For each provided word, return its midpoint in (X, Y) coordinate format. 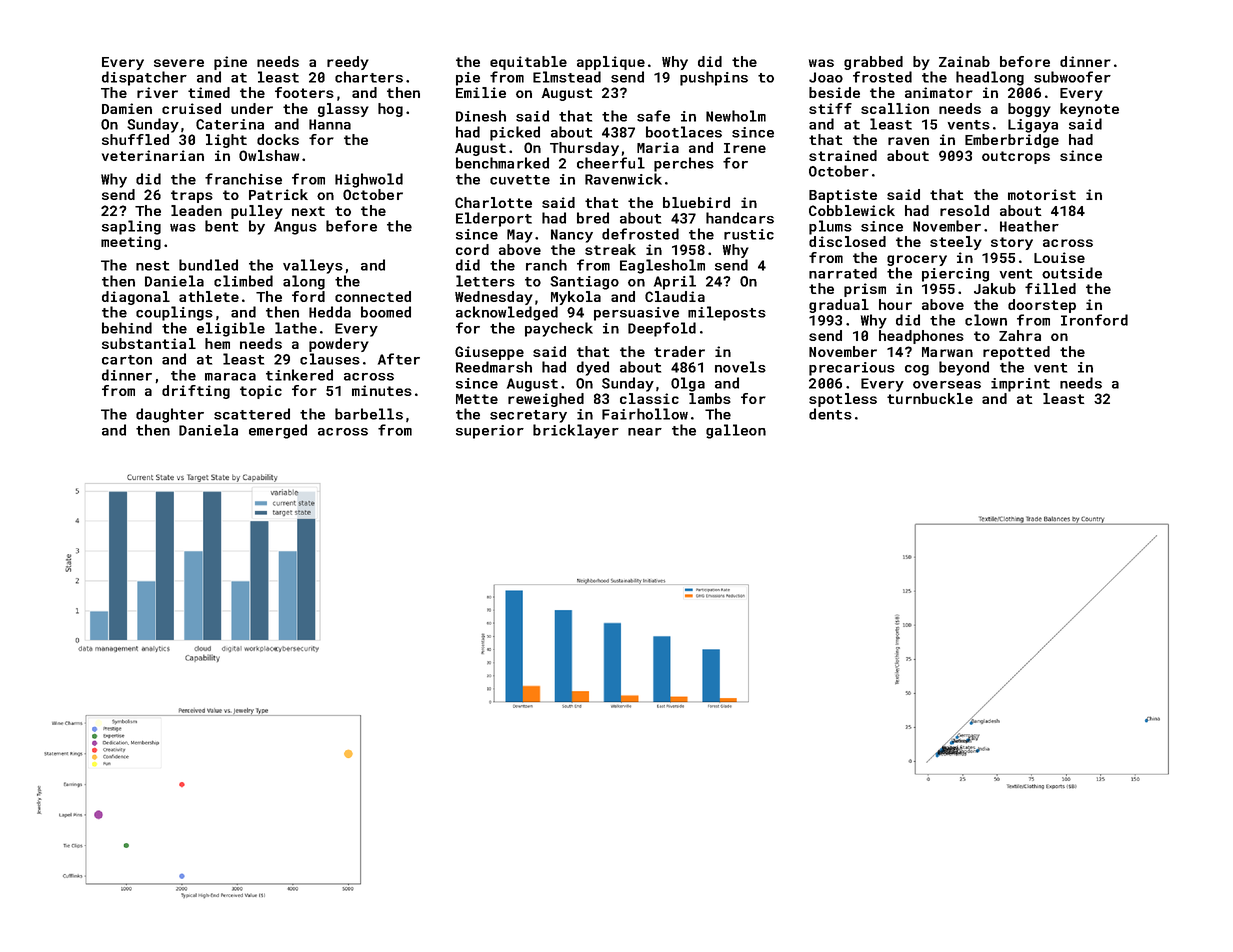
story (1012, 243)
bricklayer (576, 431)
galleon (736, 431)
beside (834, 92)
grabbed (873, 63)
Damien (127, 108)
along (304, 282)
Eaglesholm (662, 266)
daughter (170, 415)
